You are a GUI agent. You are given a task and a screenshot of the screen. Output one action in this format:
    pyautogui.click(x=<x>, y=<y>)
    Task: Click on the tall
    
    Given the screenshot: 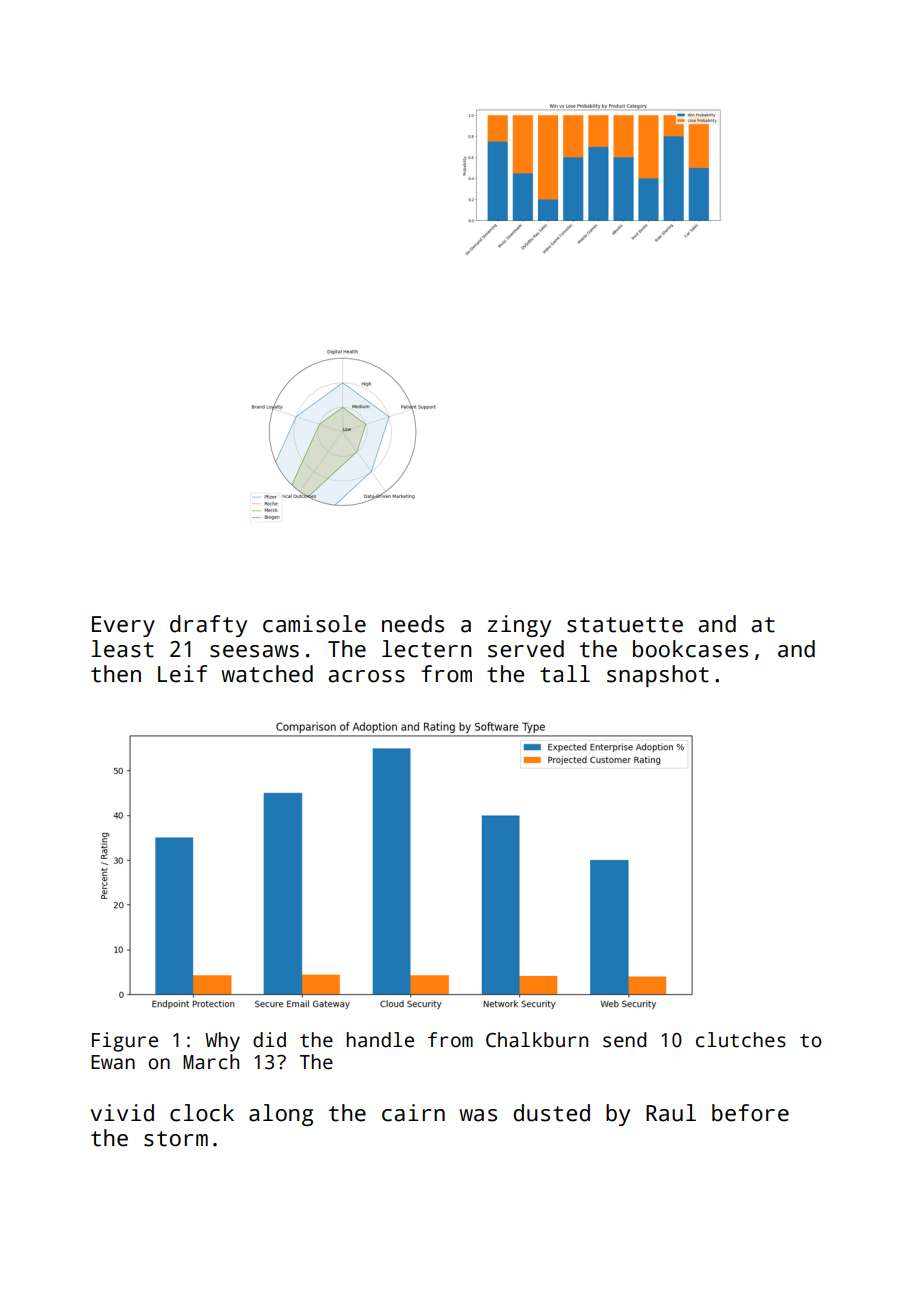 What is the action you would take?
    pyautogui.click(x=565, y=674)
